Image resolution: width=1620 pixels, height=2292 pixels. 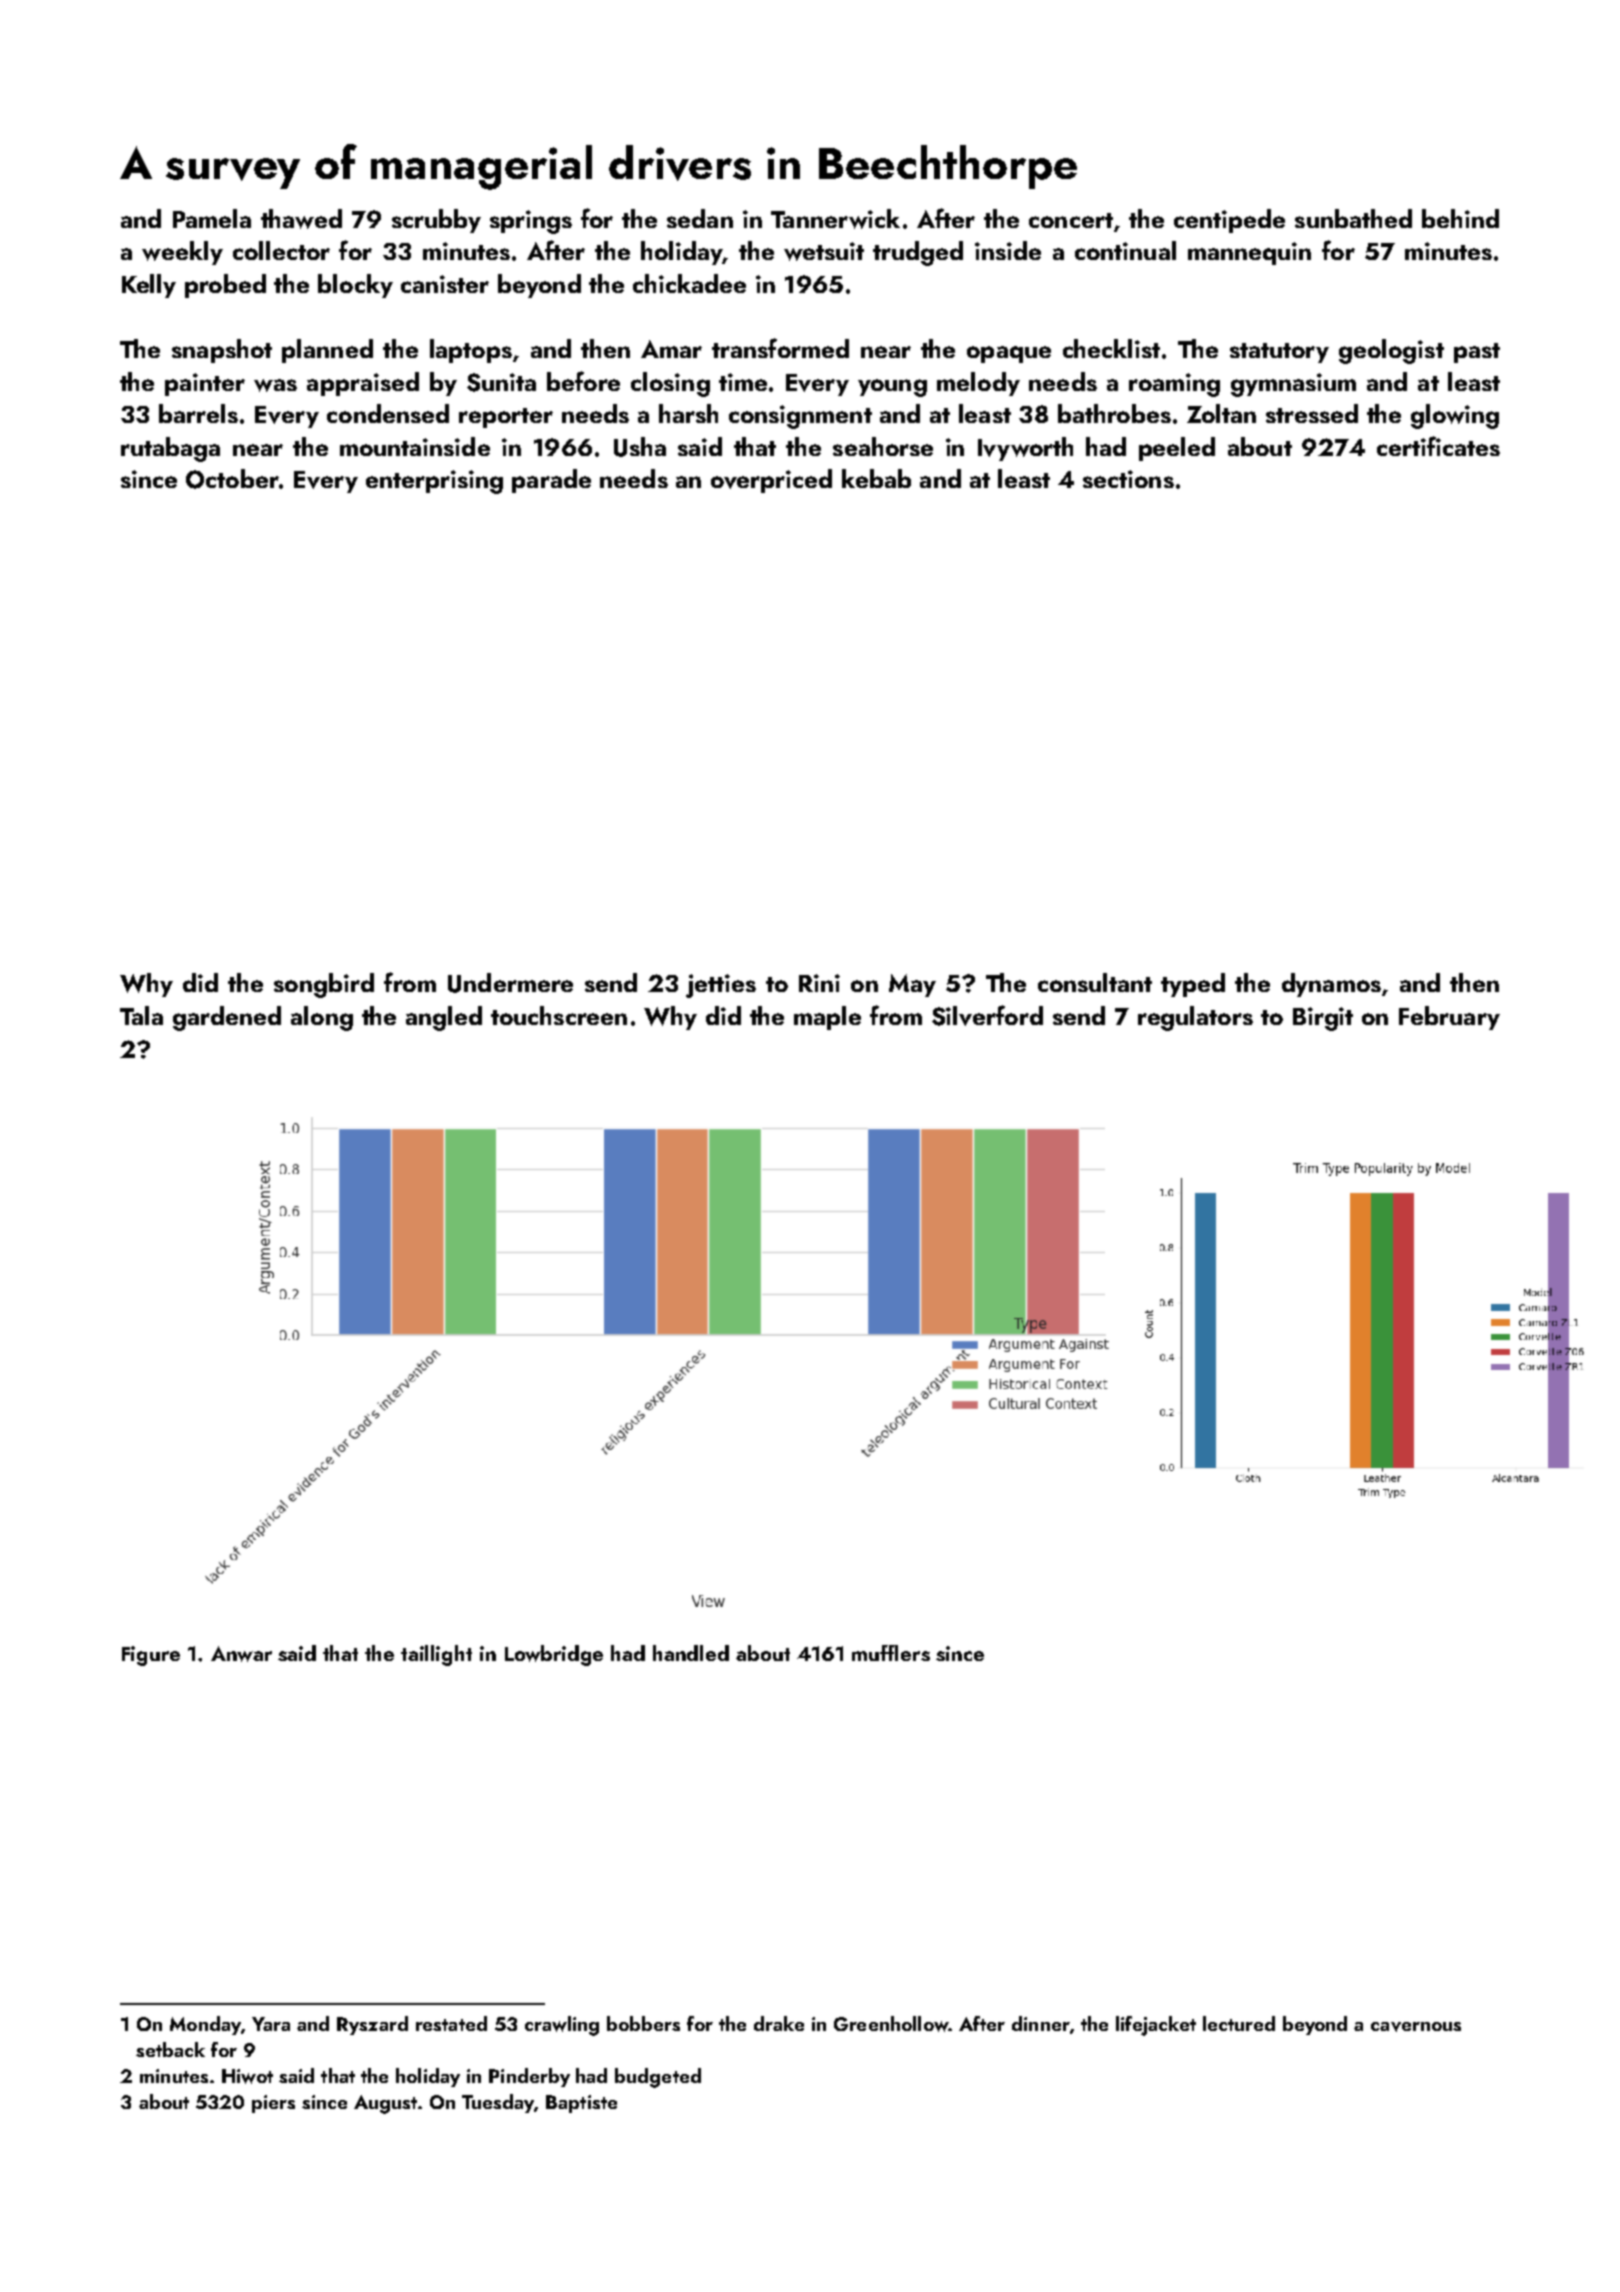 I want to click on mufflers, so click(x=891, y=1653).
